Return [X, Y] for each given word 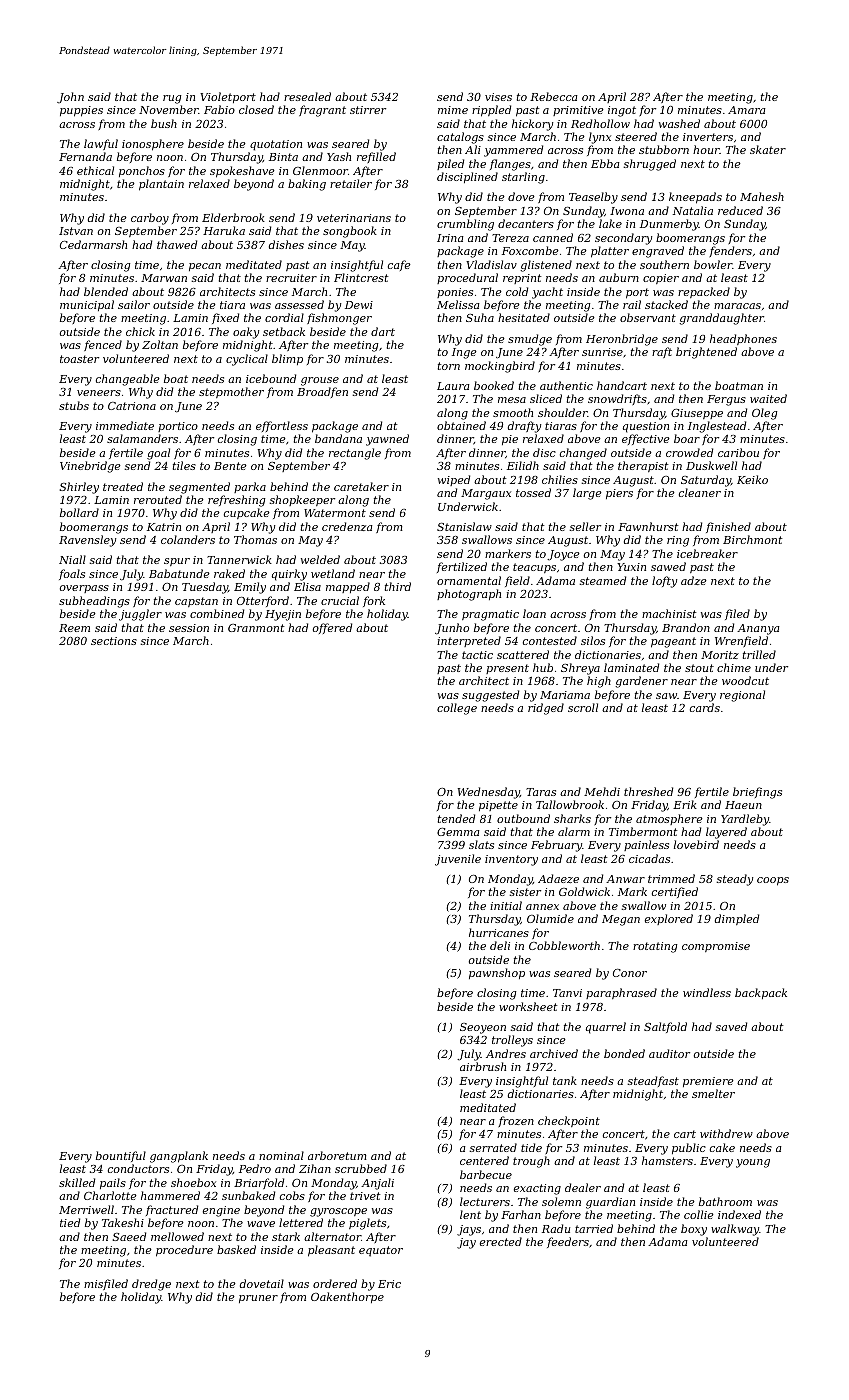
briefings [757, 793]
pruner [258, 1299]
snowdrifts [617, 399]
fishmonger [339, 319]
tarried [594, 1228]
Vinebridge [90, 467]
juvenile [458, 860]
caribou [738, 452]
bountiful [121, 1156]
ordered [335, 1283]
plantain [161, 185]
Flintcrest [361, 277]
